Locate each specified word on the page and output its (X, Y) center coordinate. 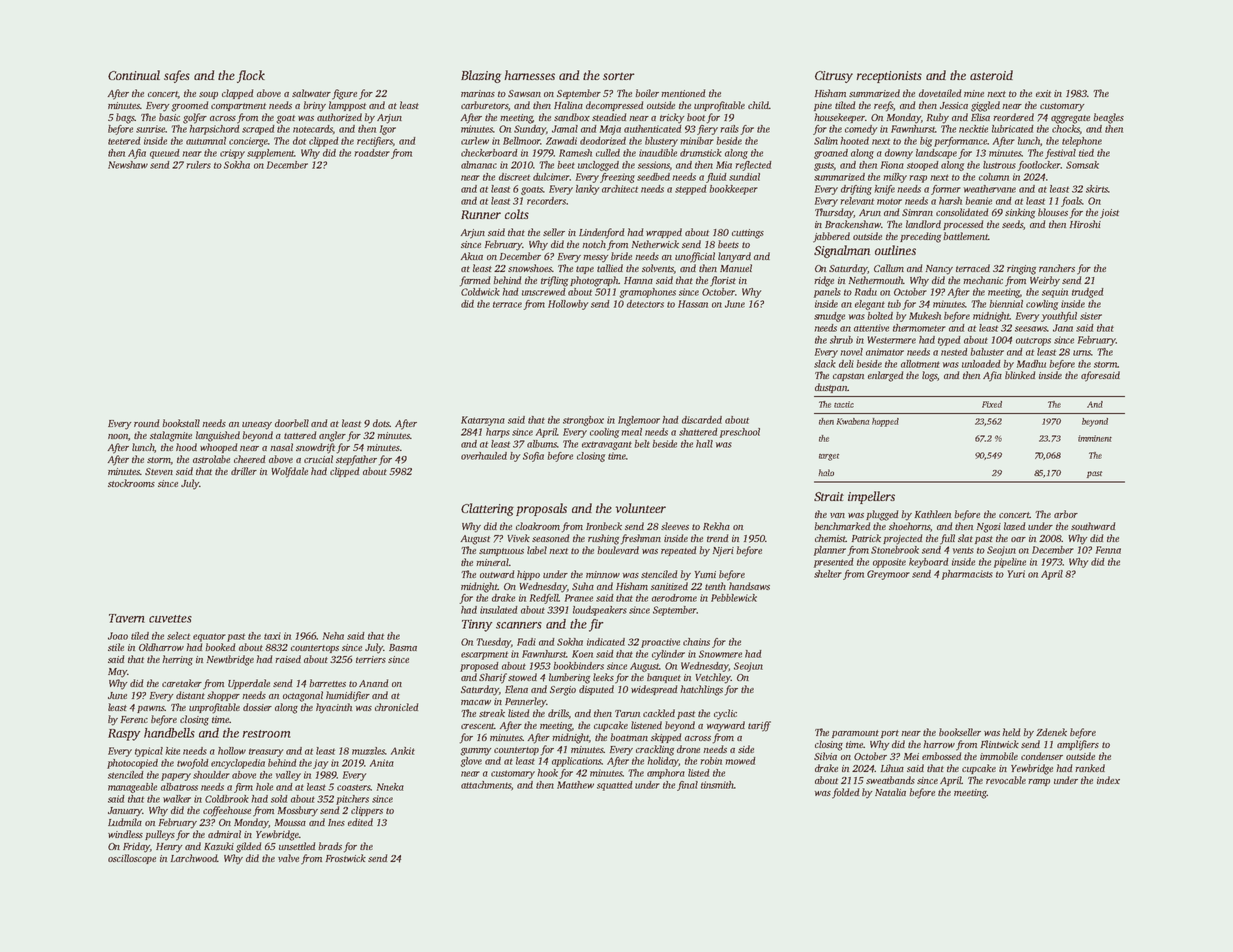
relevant (857, 201)
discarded (702, 420)
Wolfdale (289, 472)
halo (826, 472)
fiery (707, 130)
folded (845, 793)
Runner (481, 214)
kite (172, 751)
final (687, 786)
